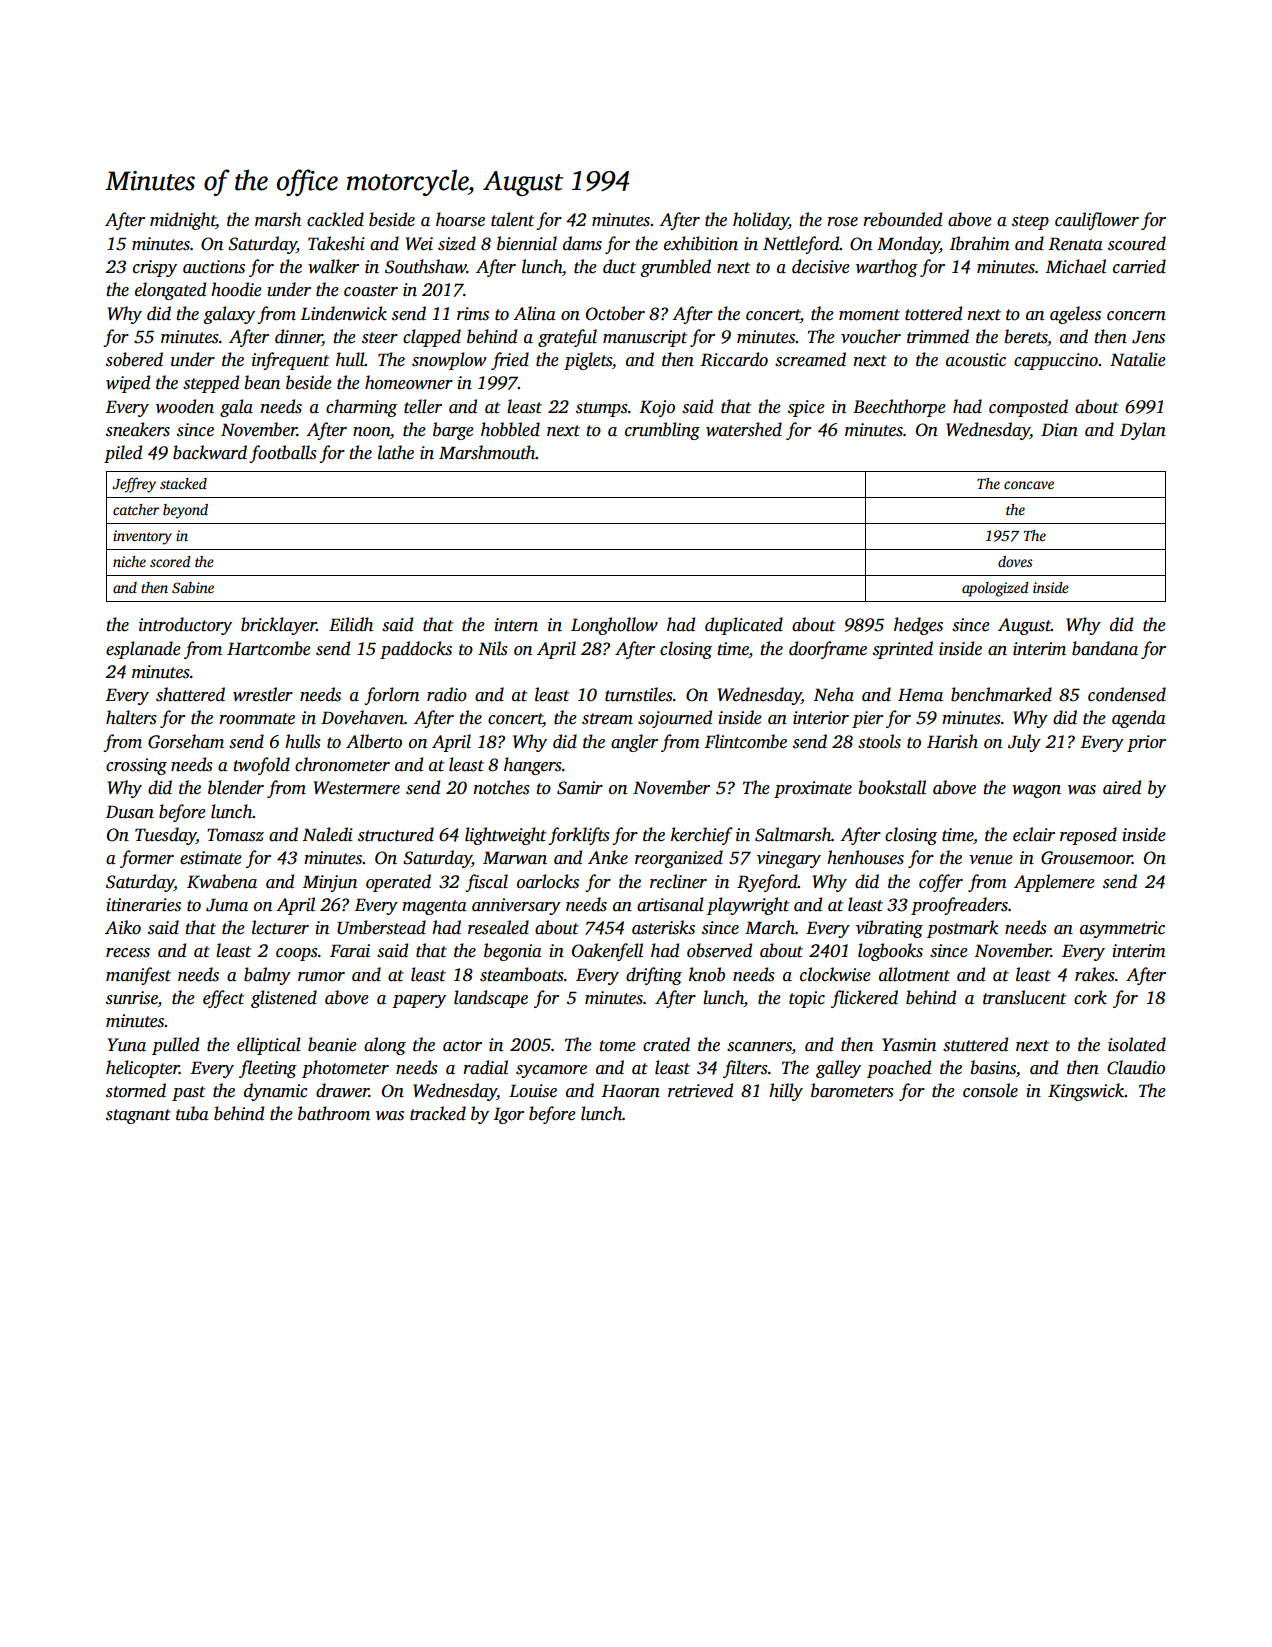 The image size is (1272, 1647). What do you see at coordinates (761, 221) in the document?
I see `holiday` at bounding box center [761, 221].
